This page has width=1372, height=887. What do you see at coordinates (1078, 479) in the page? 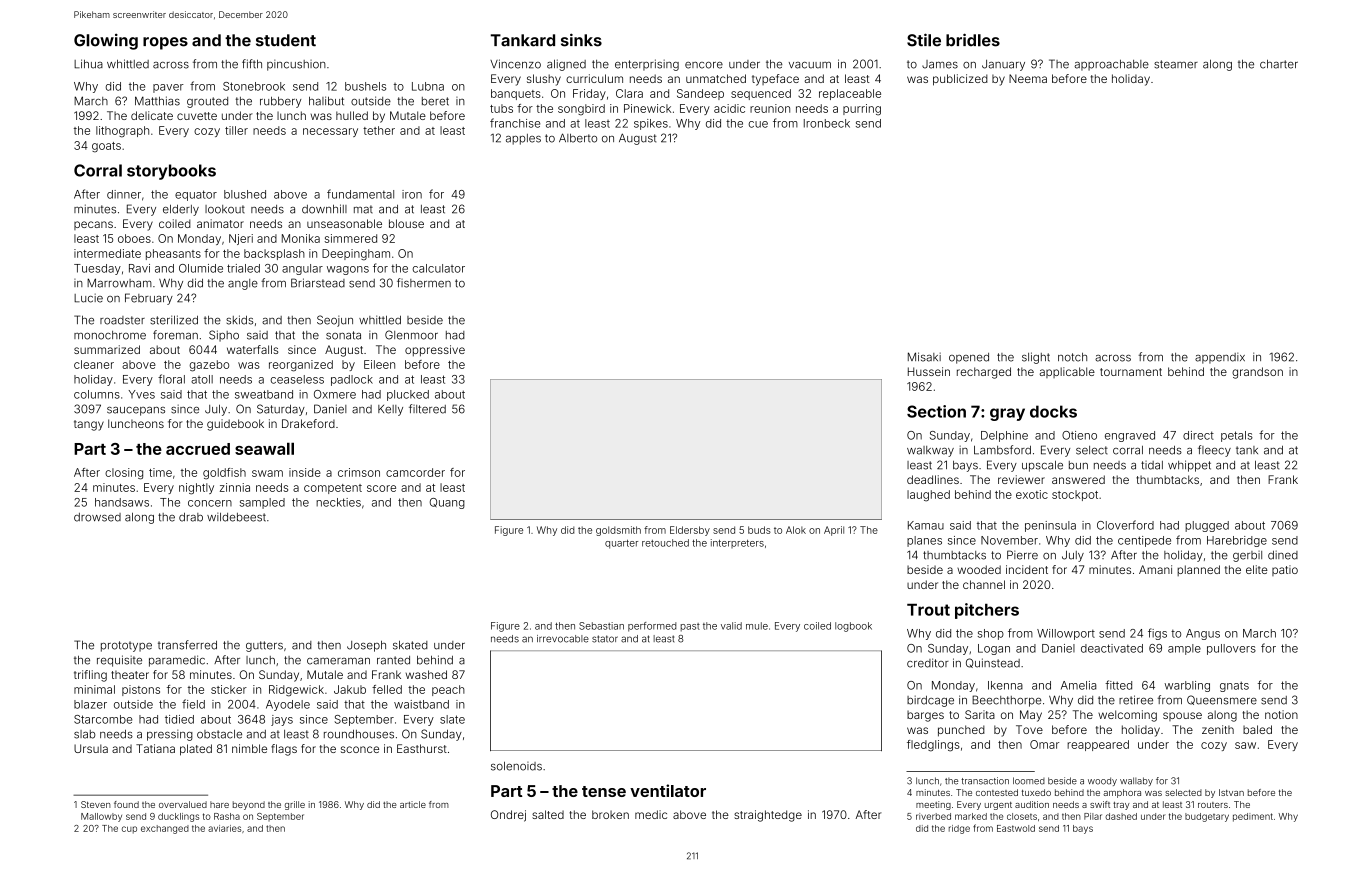
I see `answered` at bounding box center [1078, 479].
